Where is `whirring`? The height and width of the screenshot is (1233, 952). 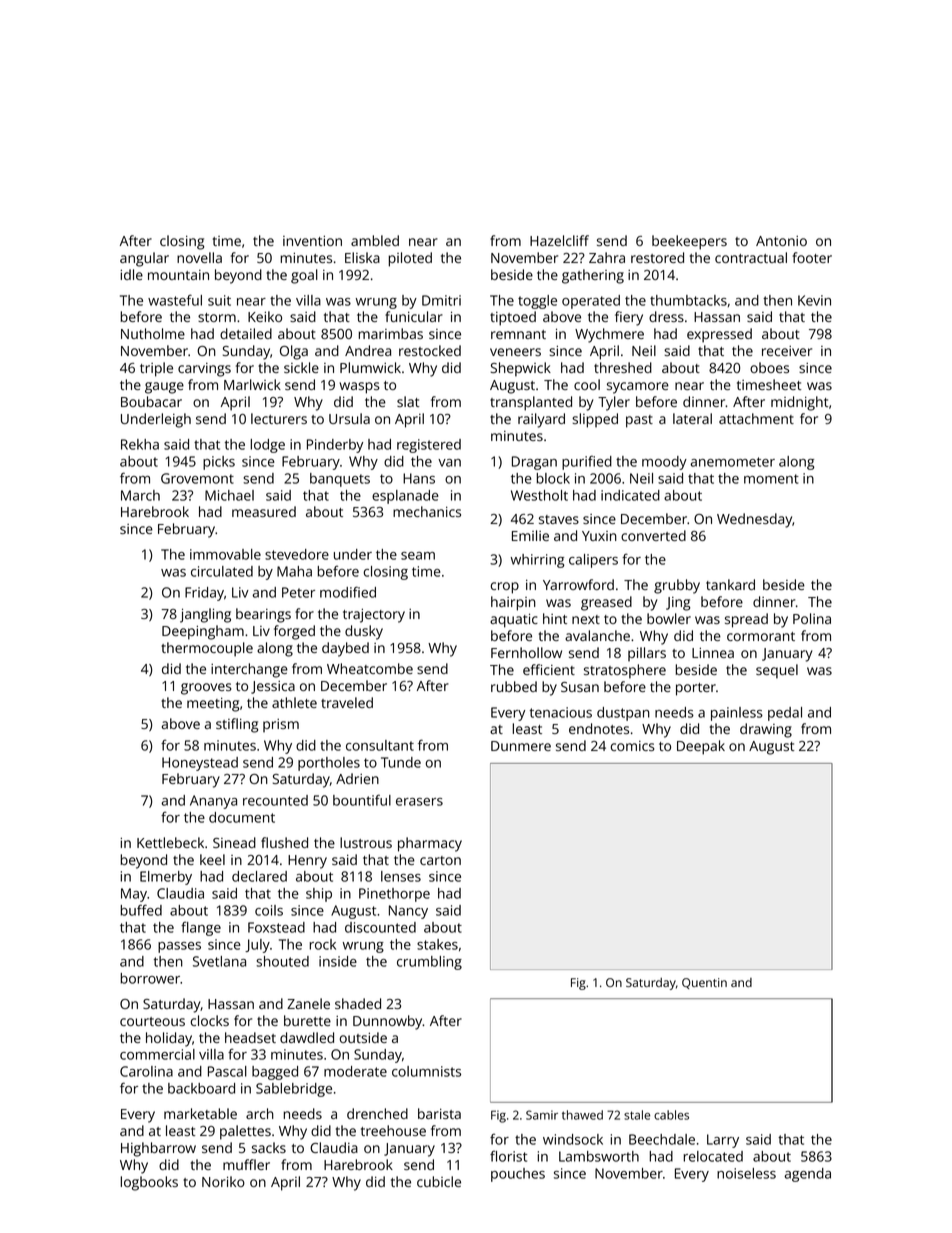
whirring is located at coordinates (538, 561).
